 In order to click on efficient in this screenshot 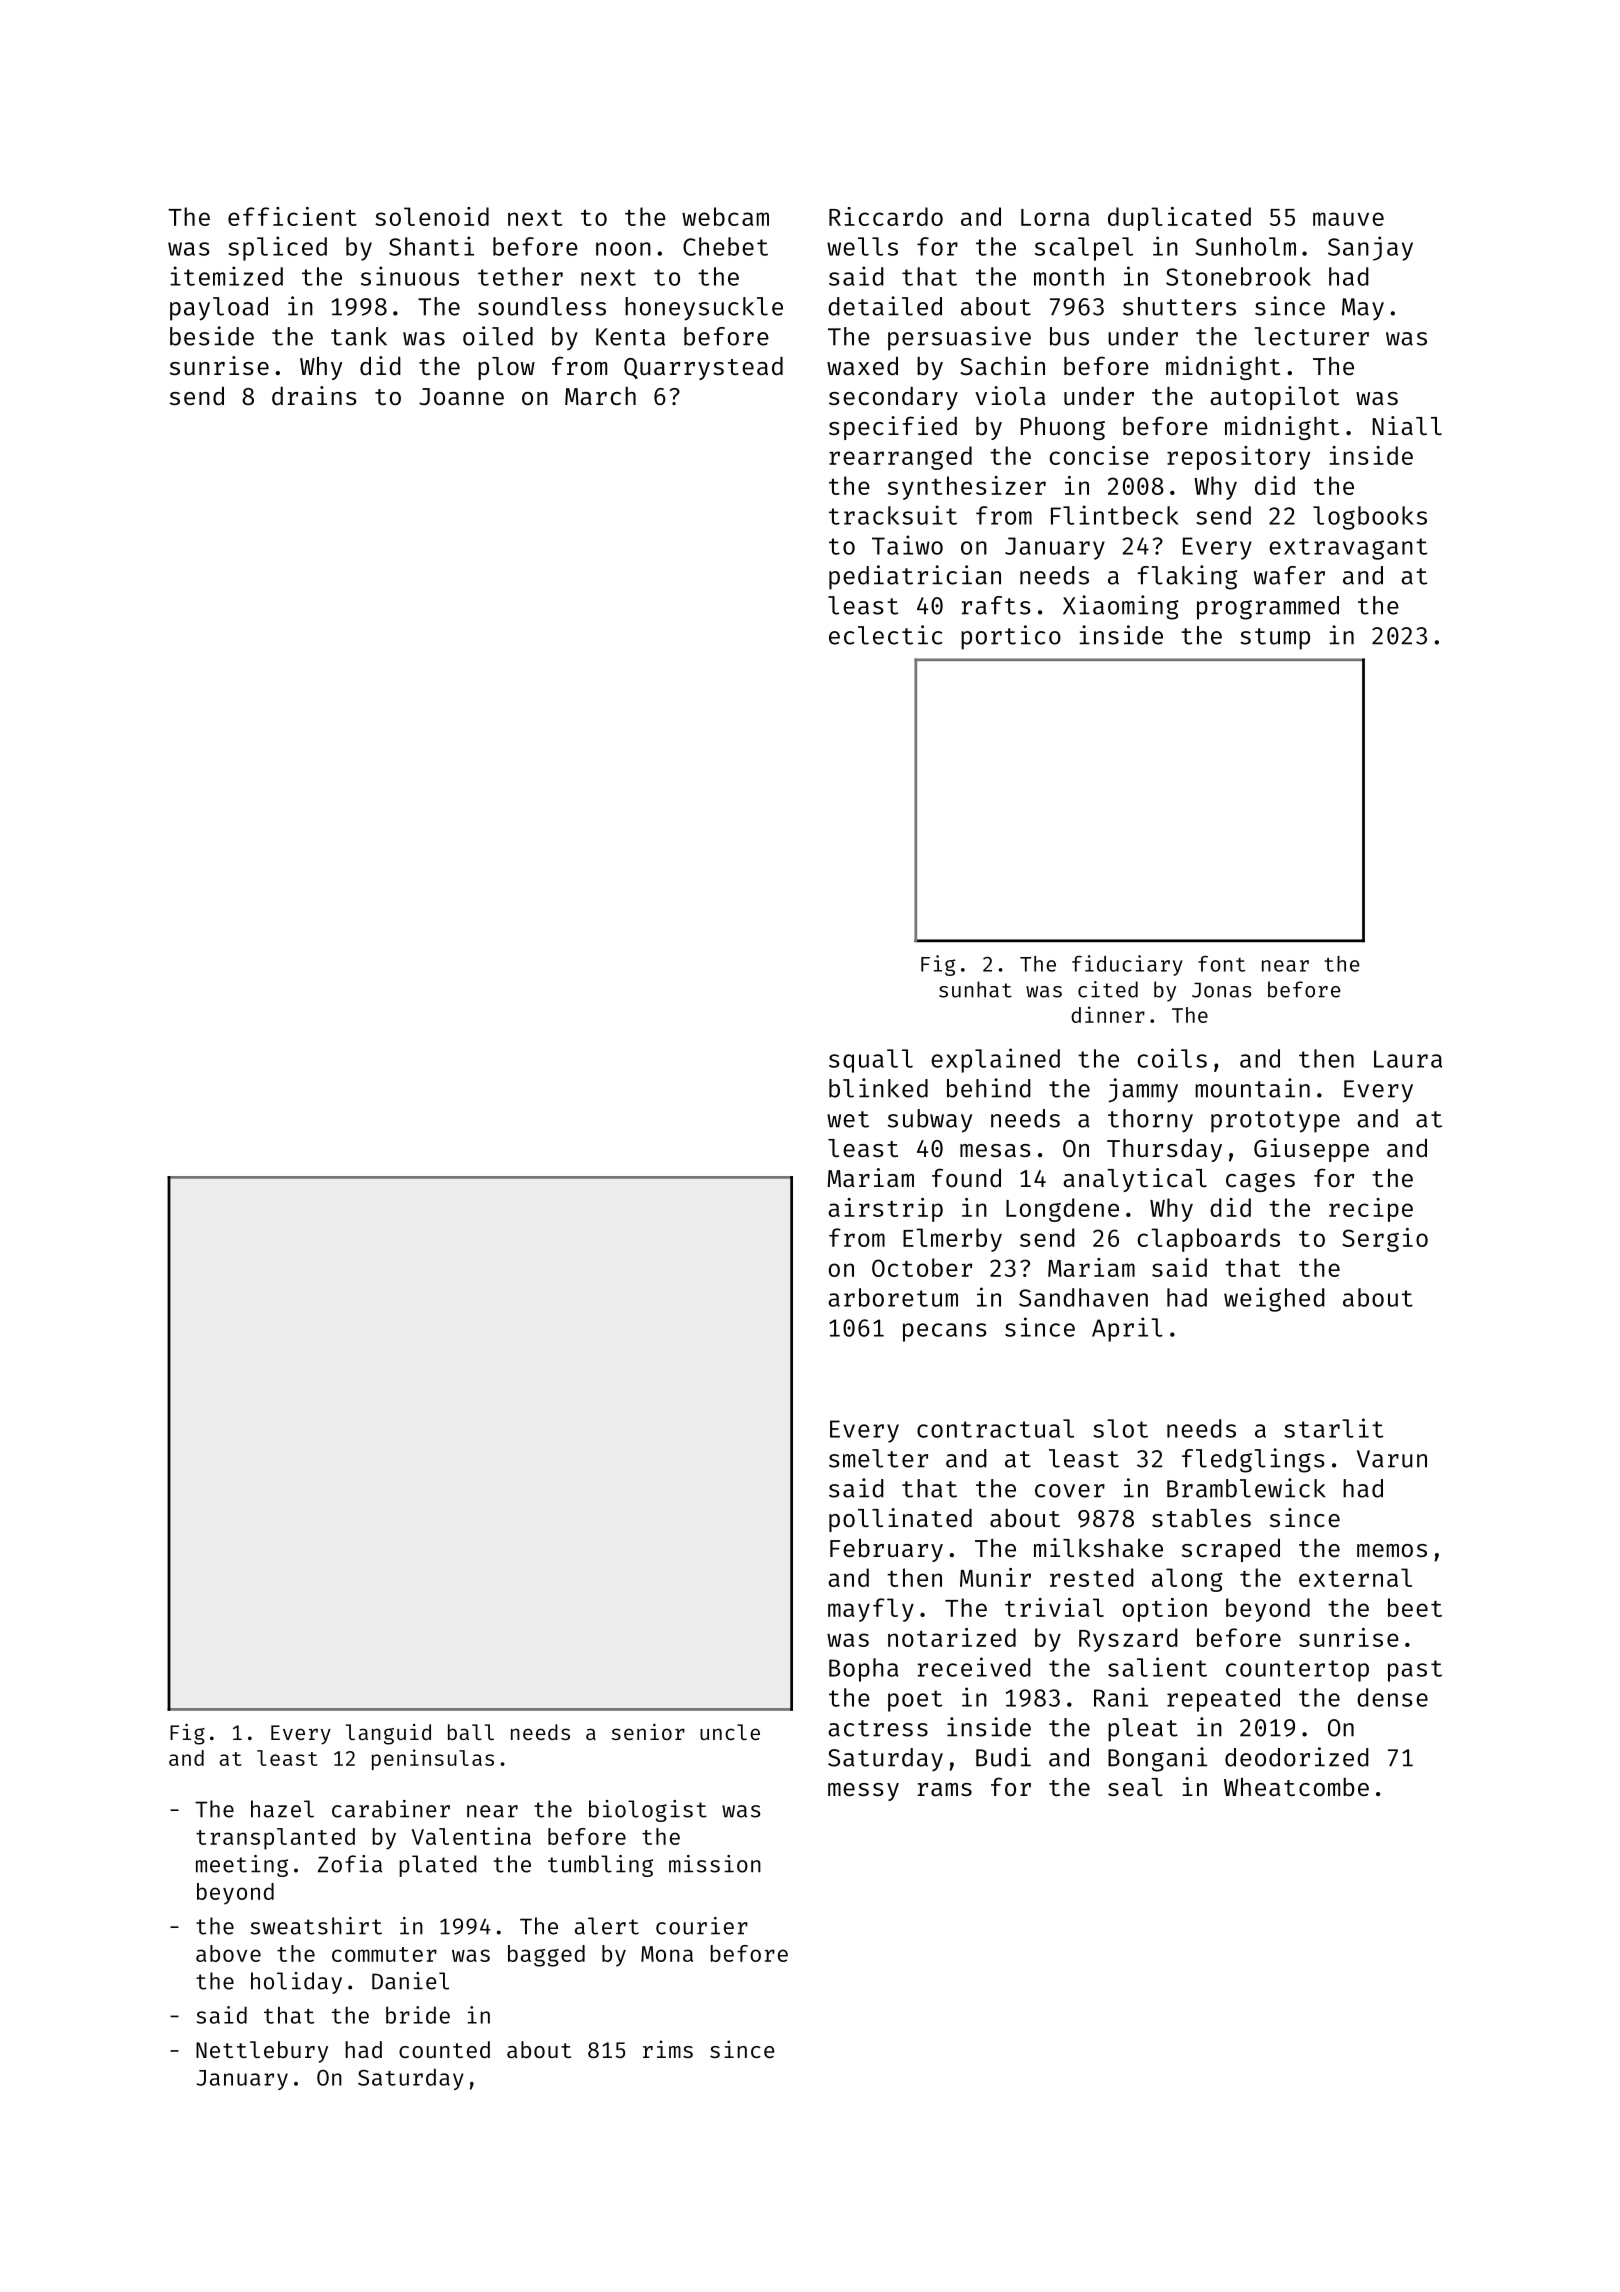, I will do `click(292, 216)`.
